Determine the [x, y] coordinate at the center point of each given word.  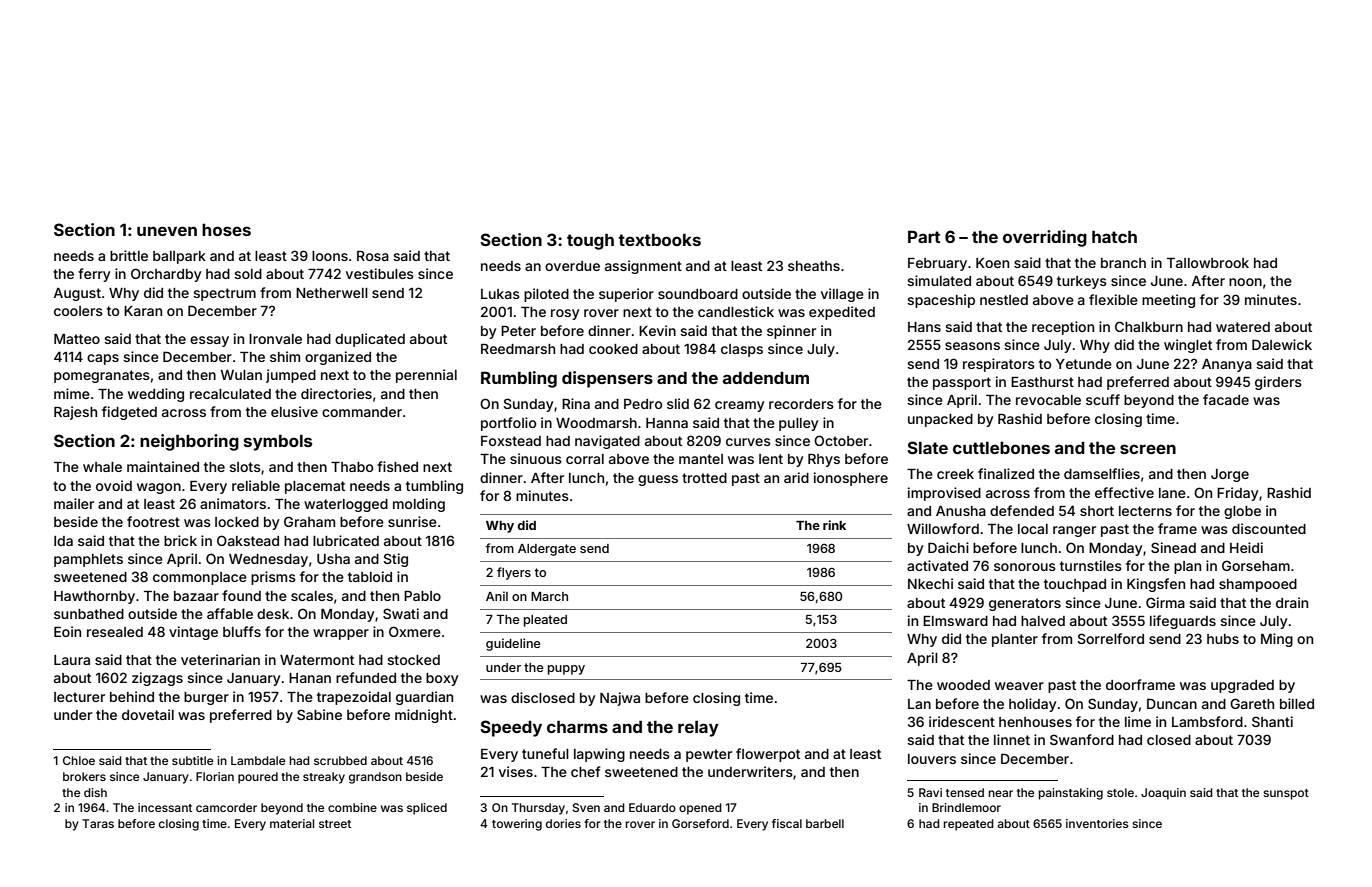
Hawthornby [94, 597]
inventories [1097, 823]
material [292, 823]
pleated [545, 621]
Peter [518, 331]
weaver [1019, 686]
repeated [969, 825]
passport [962, 383]
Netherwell [332, 293]
